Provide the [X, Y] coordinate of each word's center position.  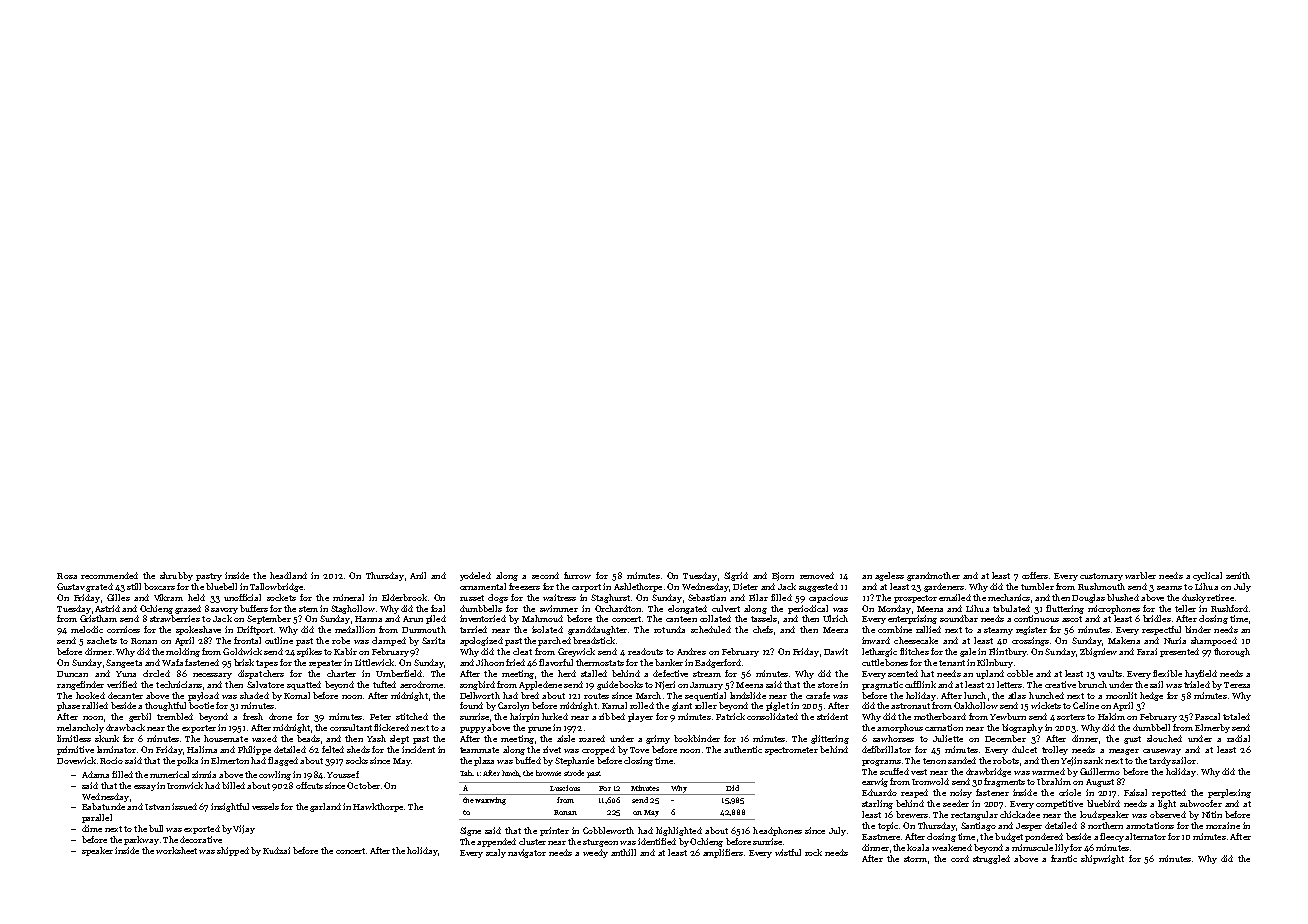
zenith [1238, 575]
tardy [1160, 761]
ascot [1072, 619]
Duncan [72, 674]
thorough [1232, 652]
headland [288, 575]
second [545, 575]
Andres [691, 651]
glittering [830, 739]
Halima [202, 749]
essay [145, 788]
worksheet [176, 850]
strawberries [175, 618]
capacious [828, 598]
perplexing [1229, 793]
